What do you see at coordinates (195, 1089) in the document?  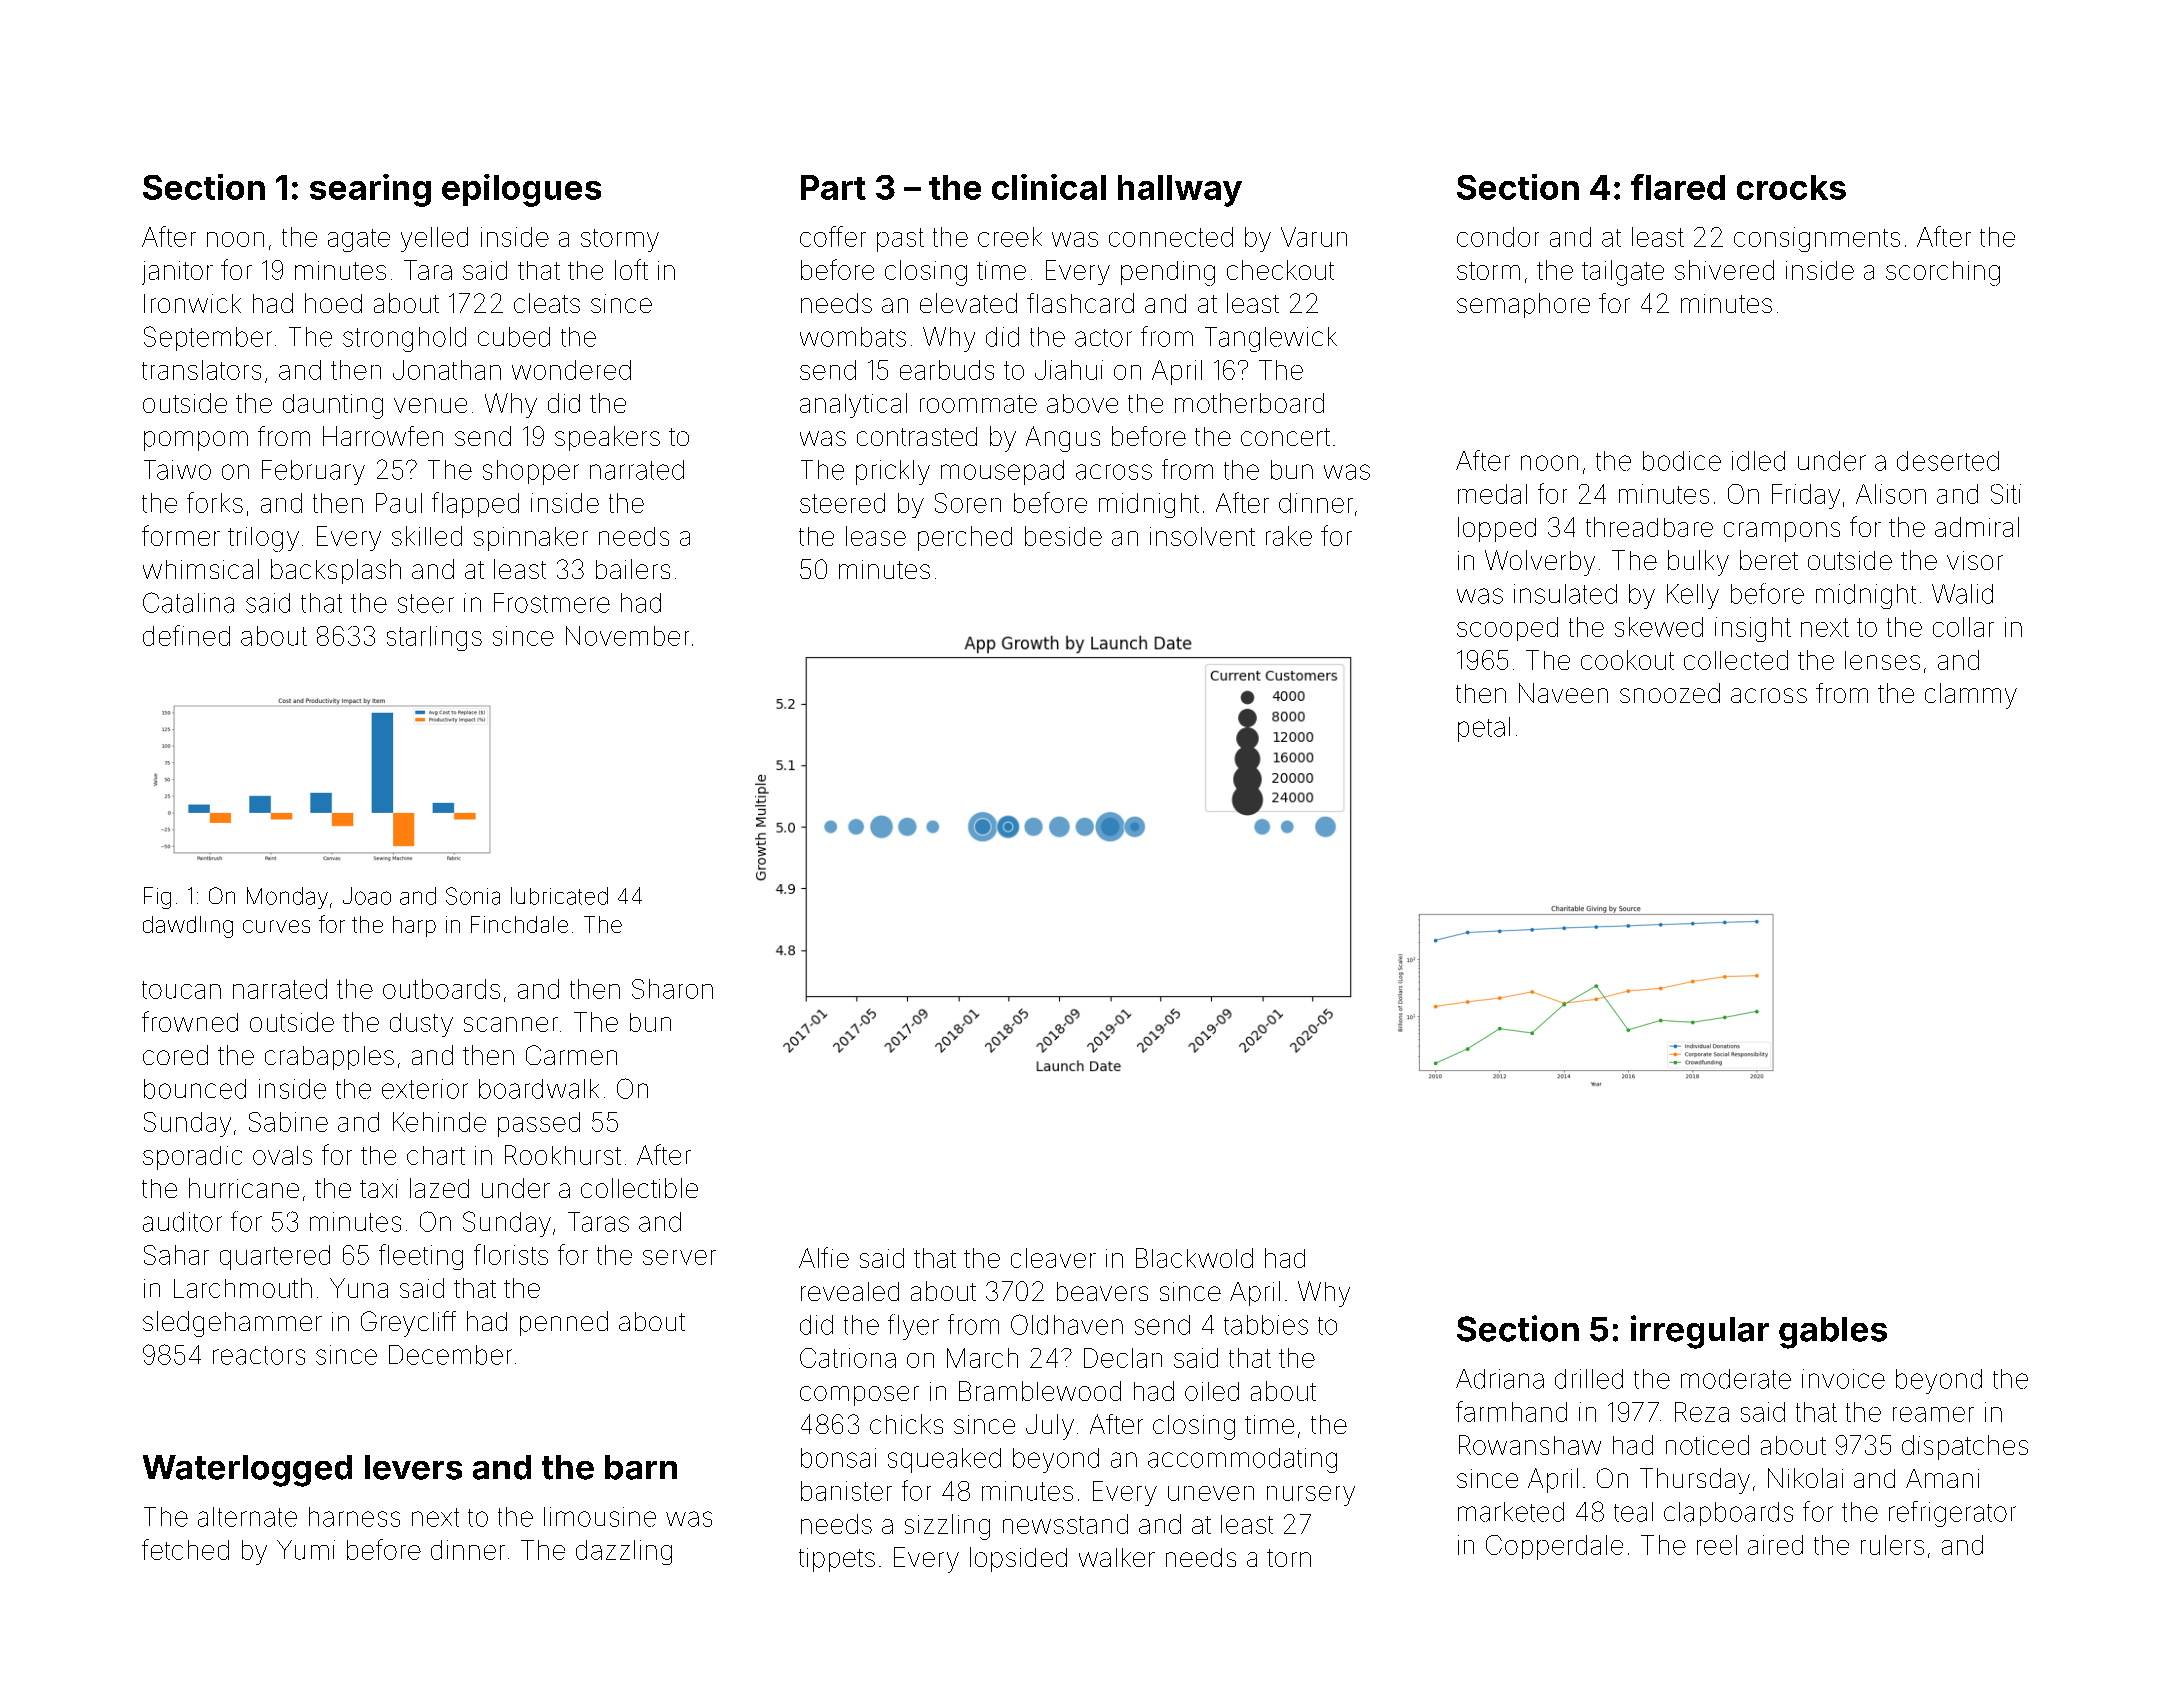 I see `bounced` at bounding box center [195, 1089].
